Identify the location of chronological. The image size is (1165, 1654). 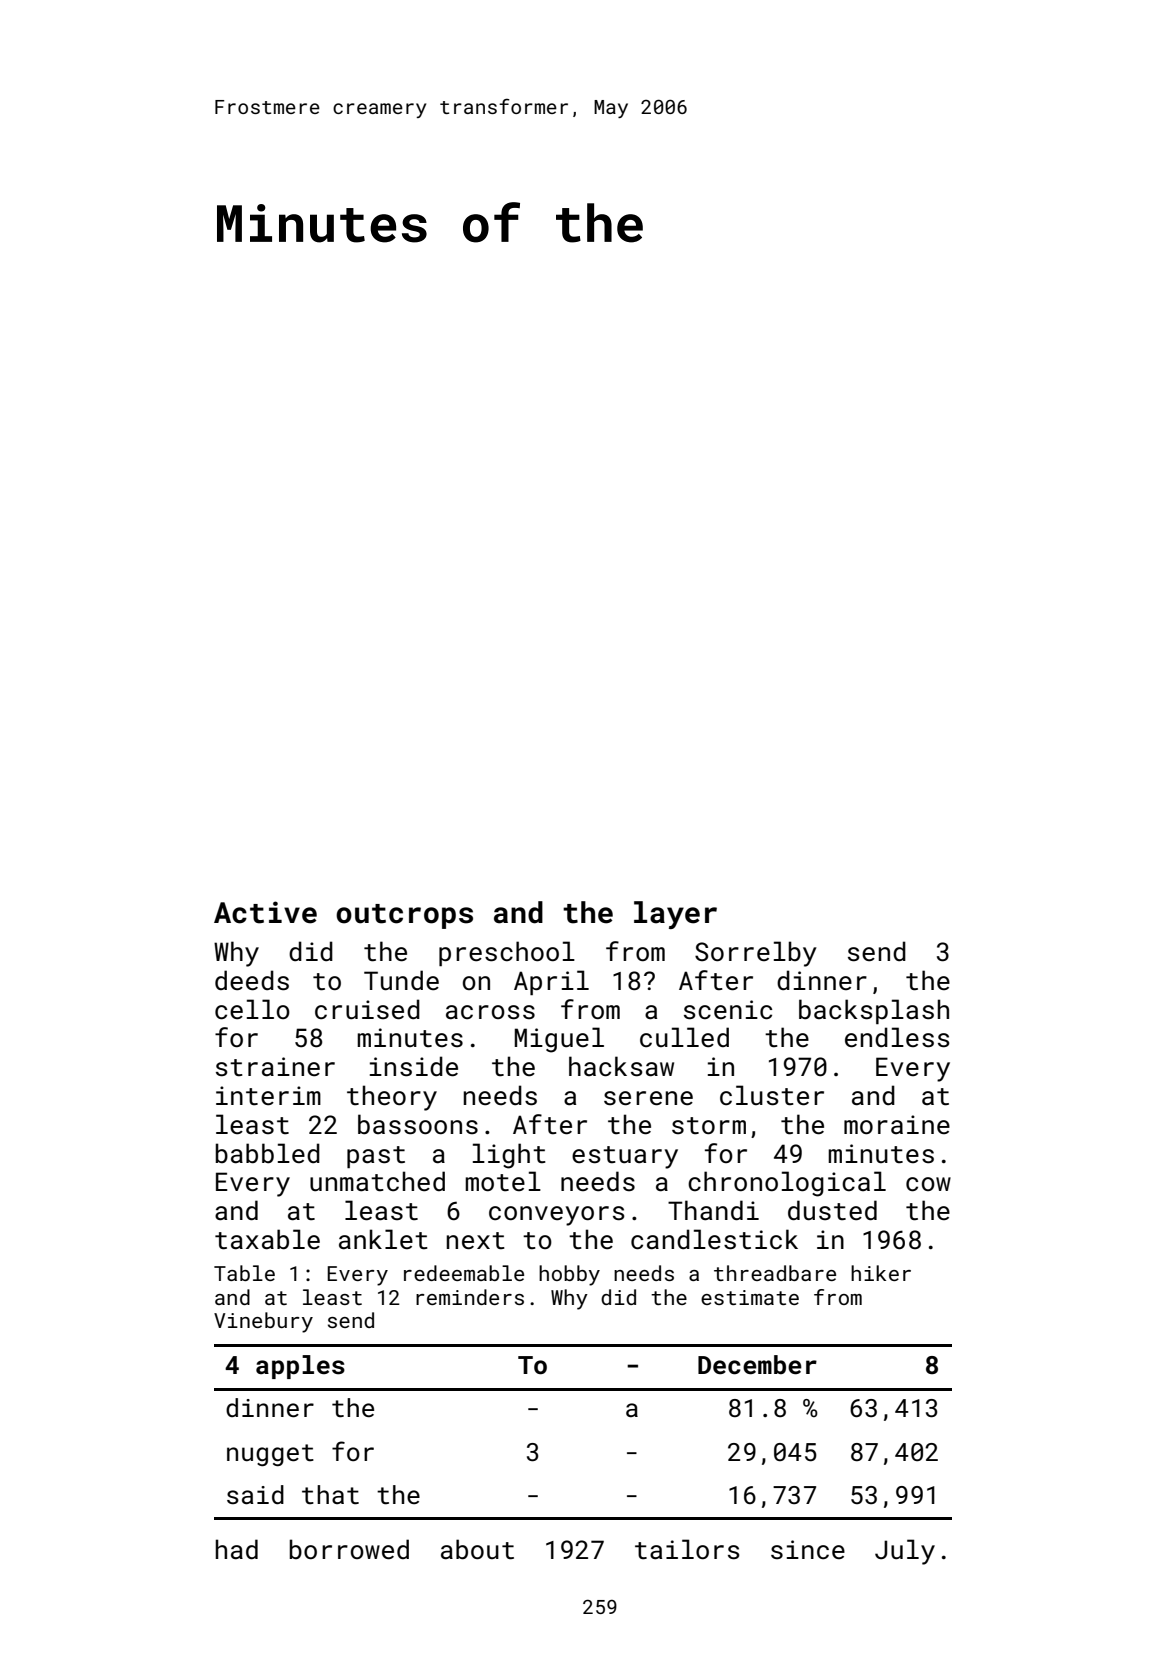
(787, 1184).
